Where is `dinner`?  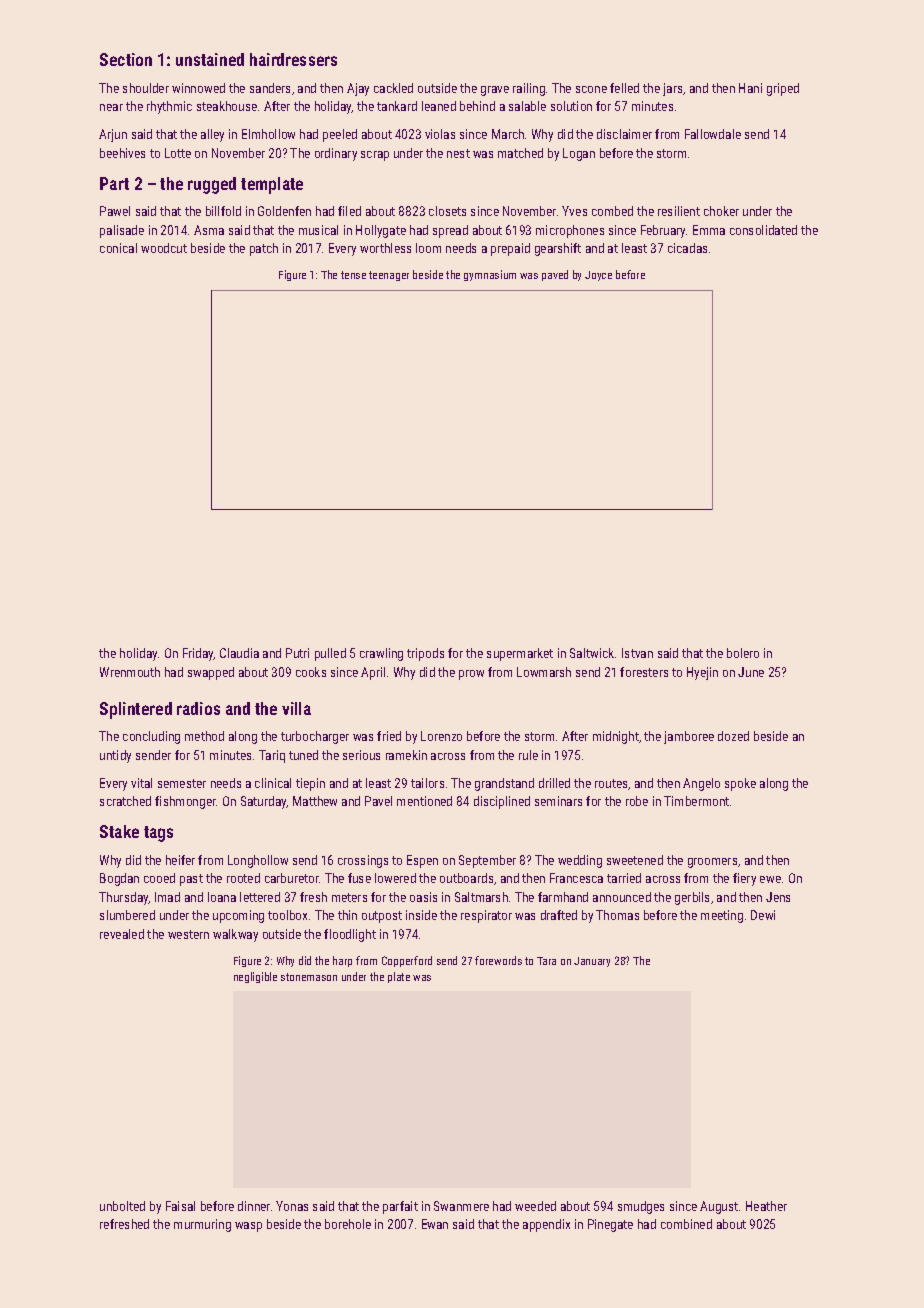
dinner is located at coordinates (254, 1206).
